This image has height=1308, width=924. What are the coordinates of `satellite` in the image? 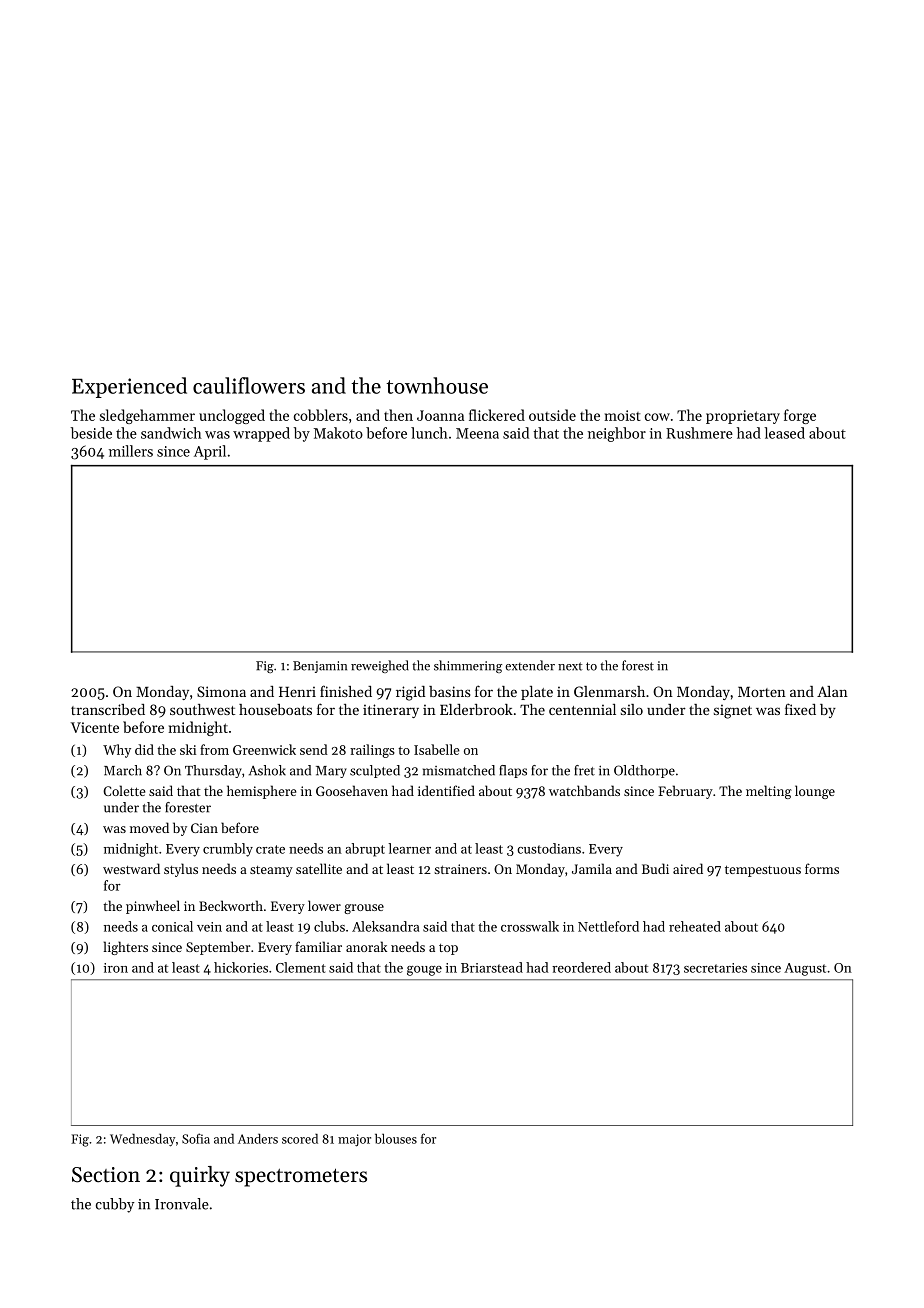 It's located at (319, 868).
